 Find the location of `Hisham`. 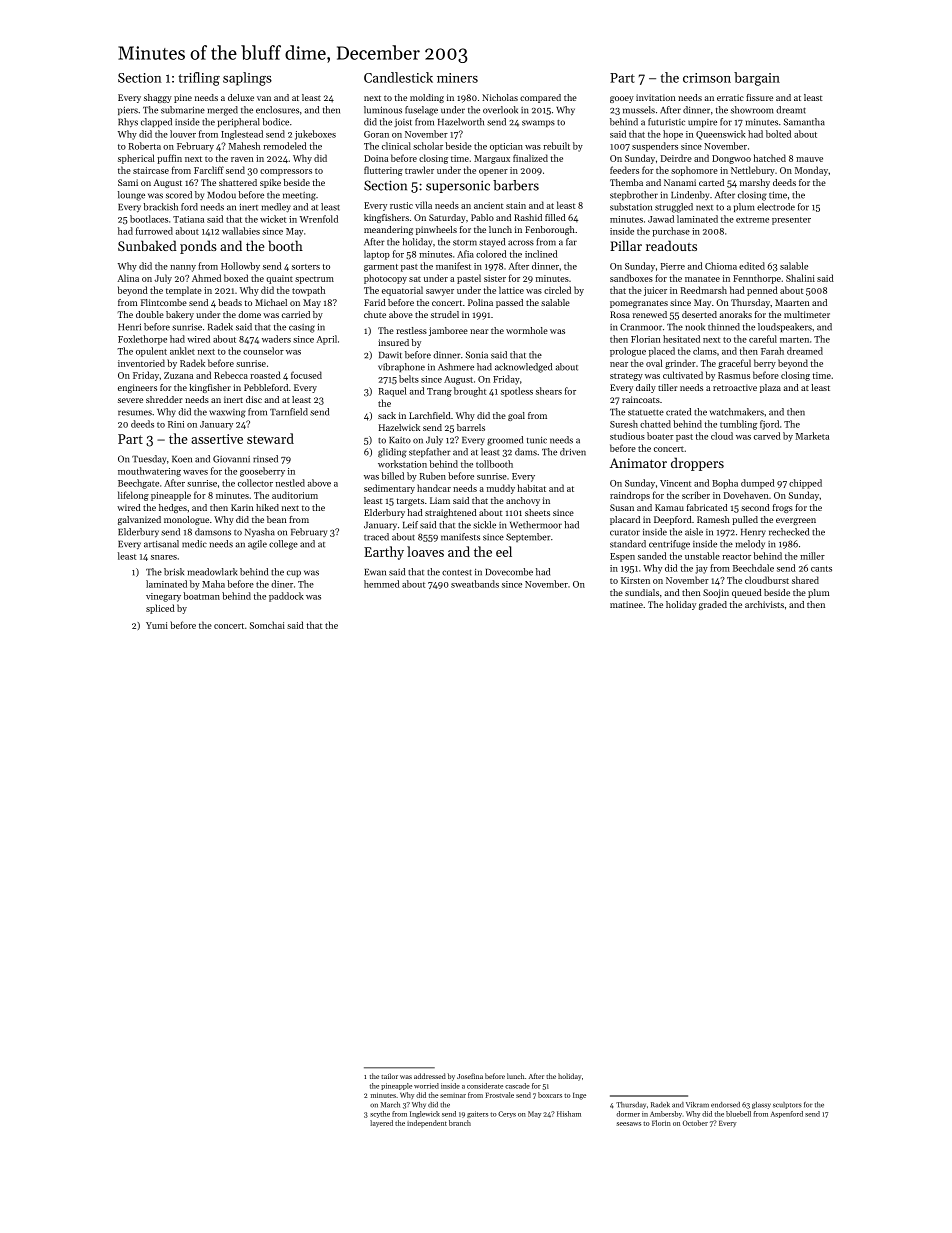

Hisham is located at coordinates (569, 1114).
